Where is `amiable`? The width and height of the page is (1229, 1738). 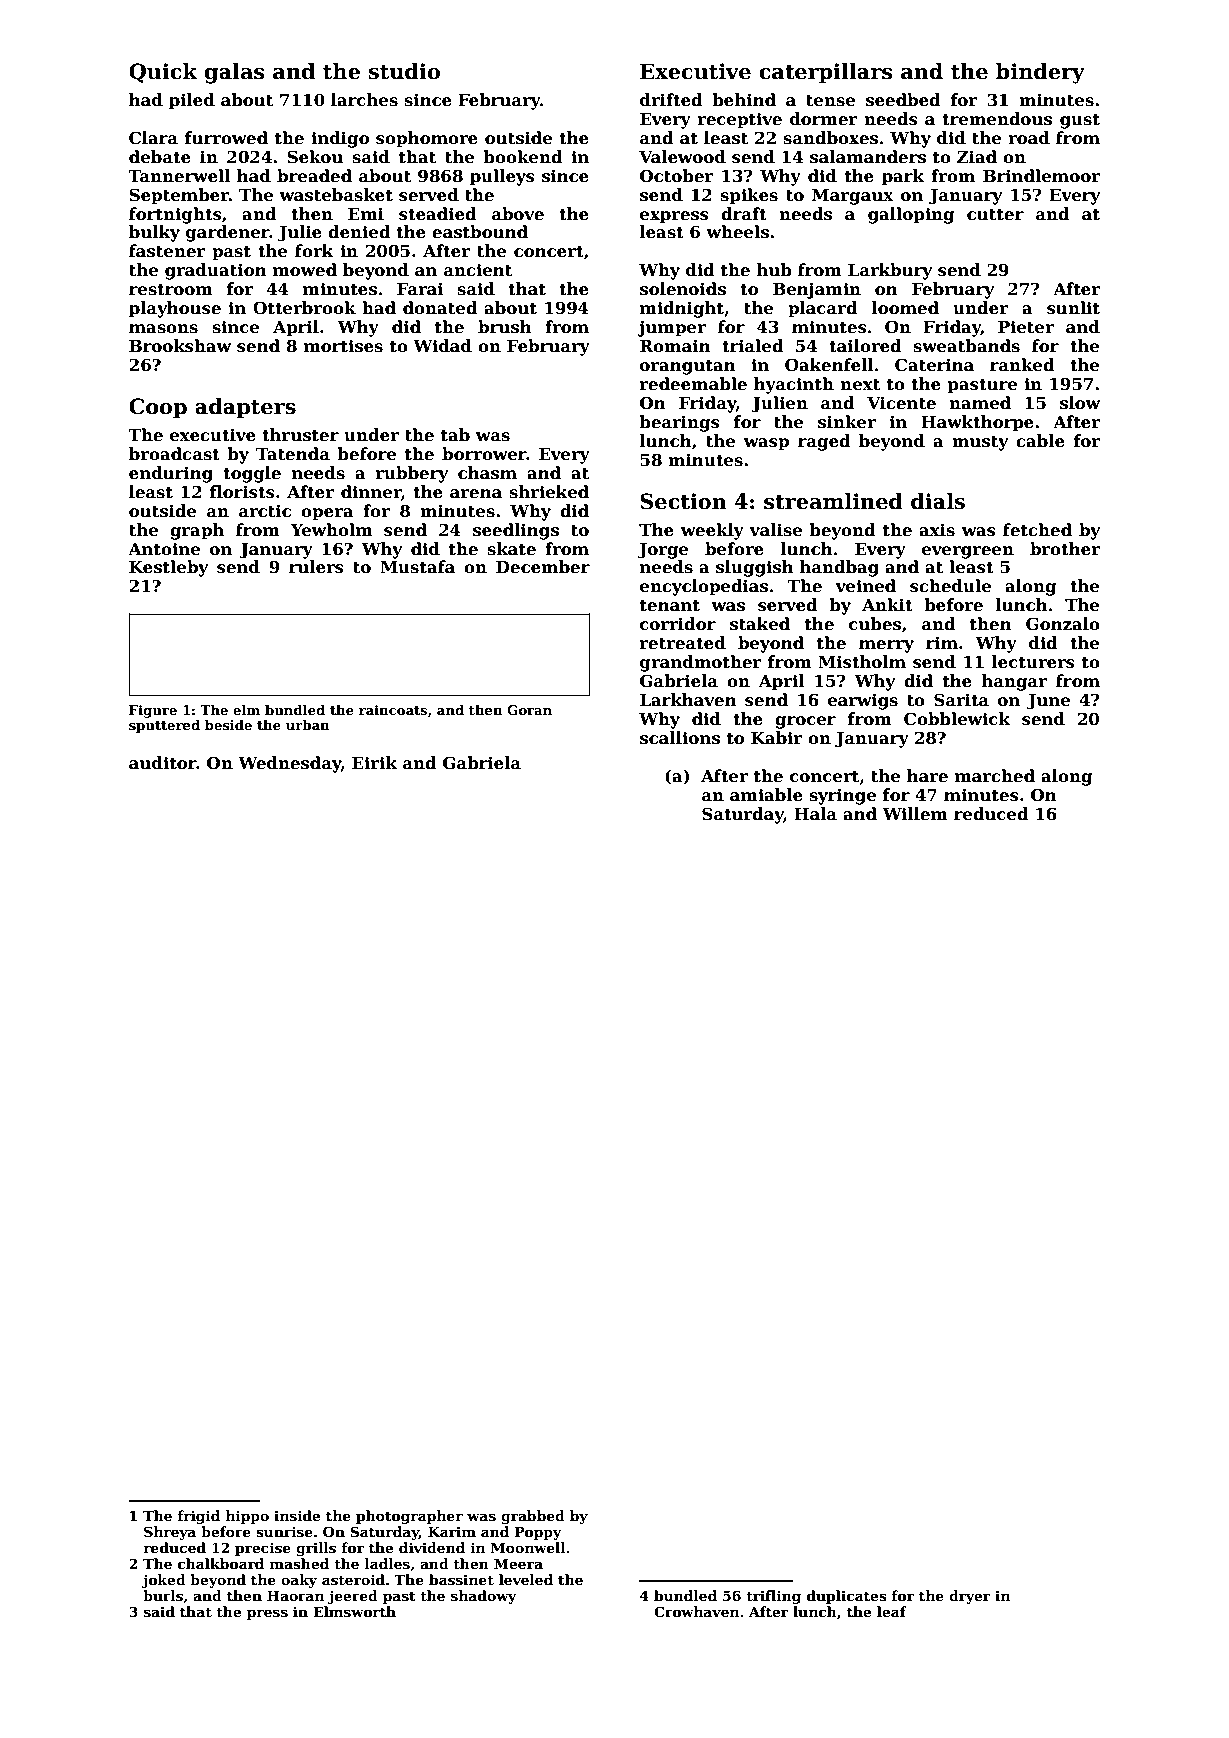 amiable is located at coordinates (766, 795).
